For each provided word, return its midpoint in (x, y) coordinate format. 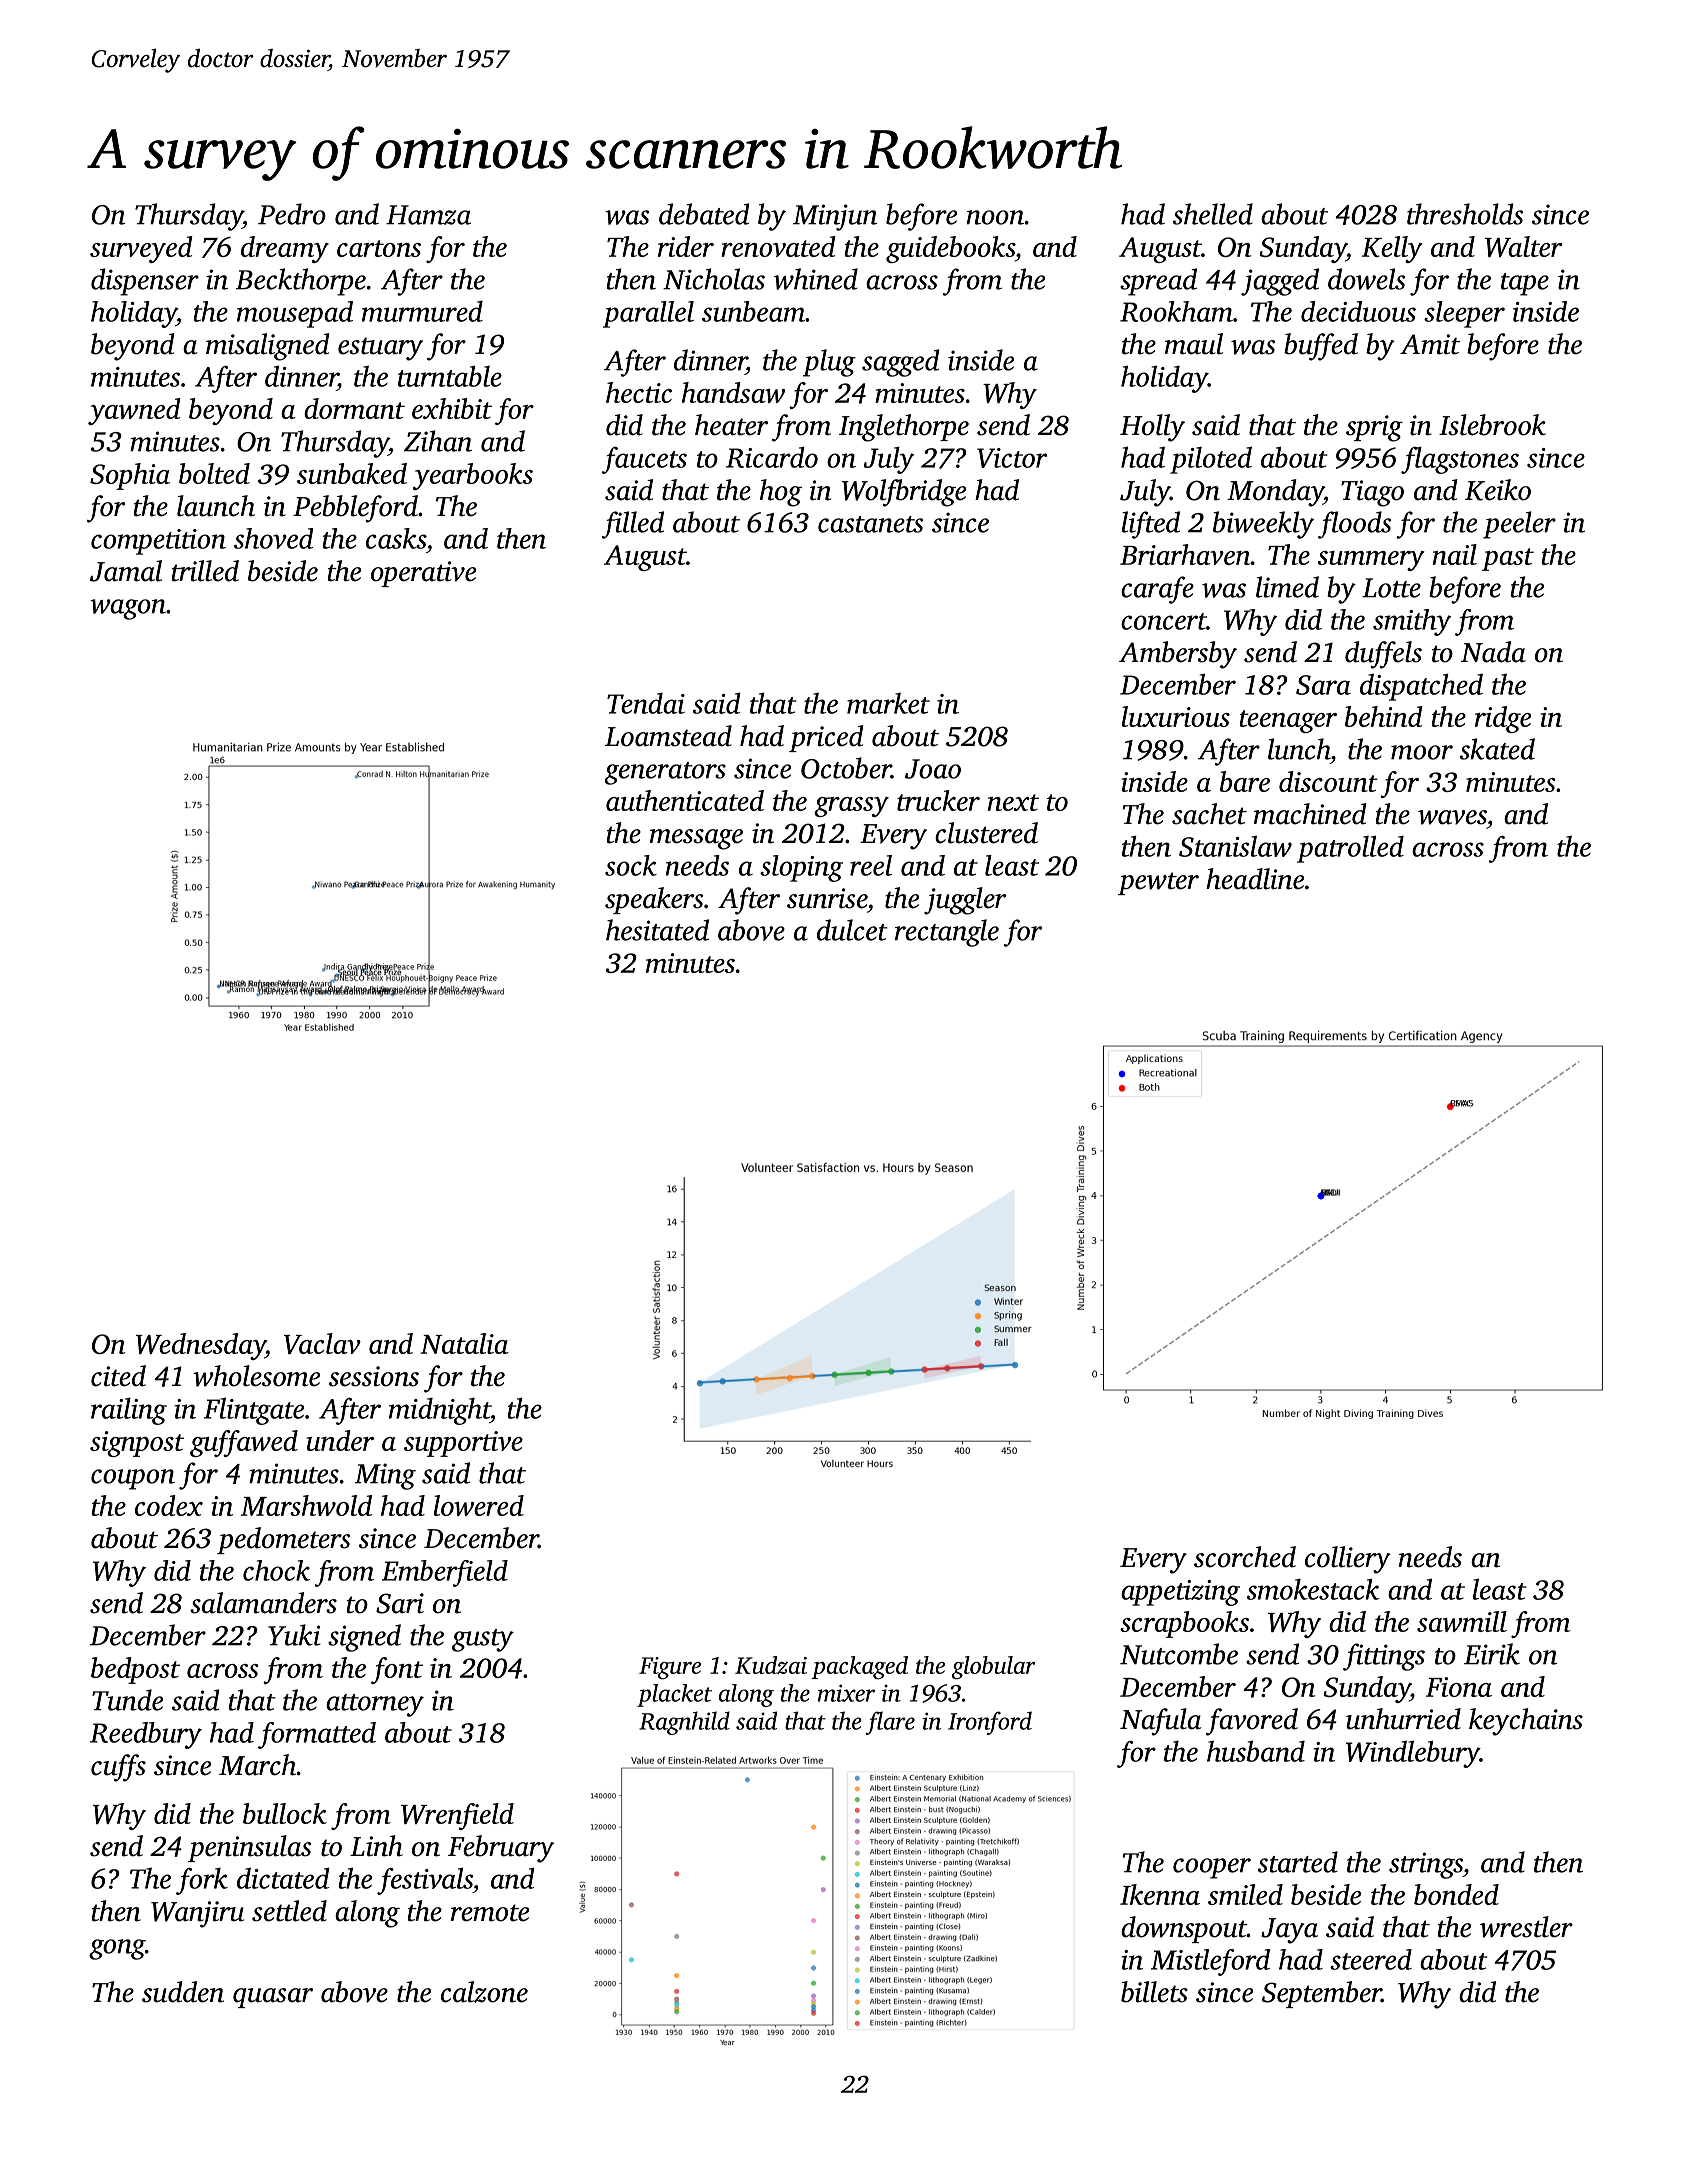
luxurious (1176, 716)
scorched (1245, 1557)
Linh (376, 1846)
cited (118, 1376)
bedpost (135, 1670)
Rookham (1176, 311)
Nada (1493, 652)
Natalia (464, 1343)
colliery (1348, 1560)
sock (631, 865)
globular (993, 1668)
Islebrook (1492, 425)
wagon (128, 609)
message (696, 839)
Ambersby (1178, 655)
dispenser (145, 282)
